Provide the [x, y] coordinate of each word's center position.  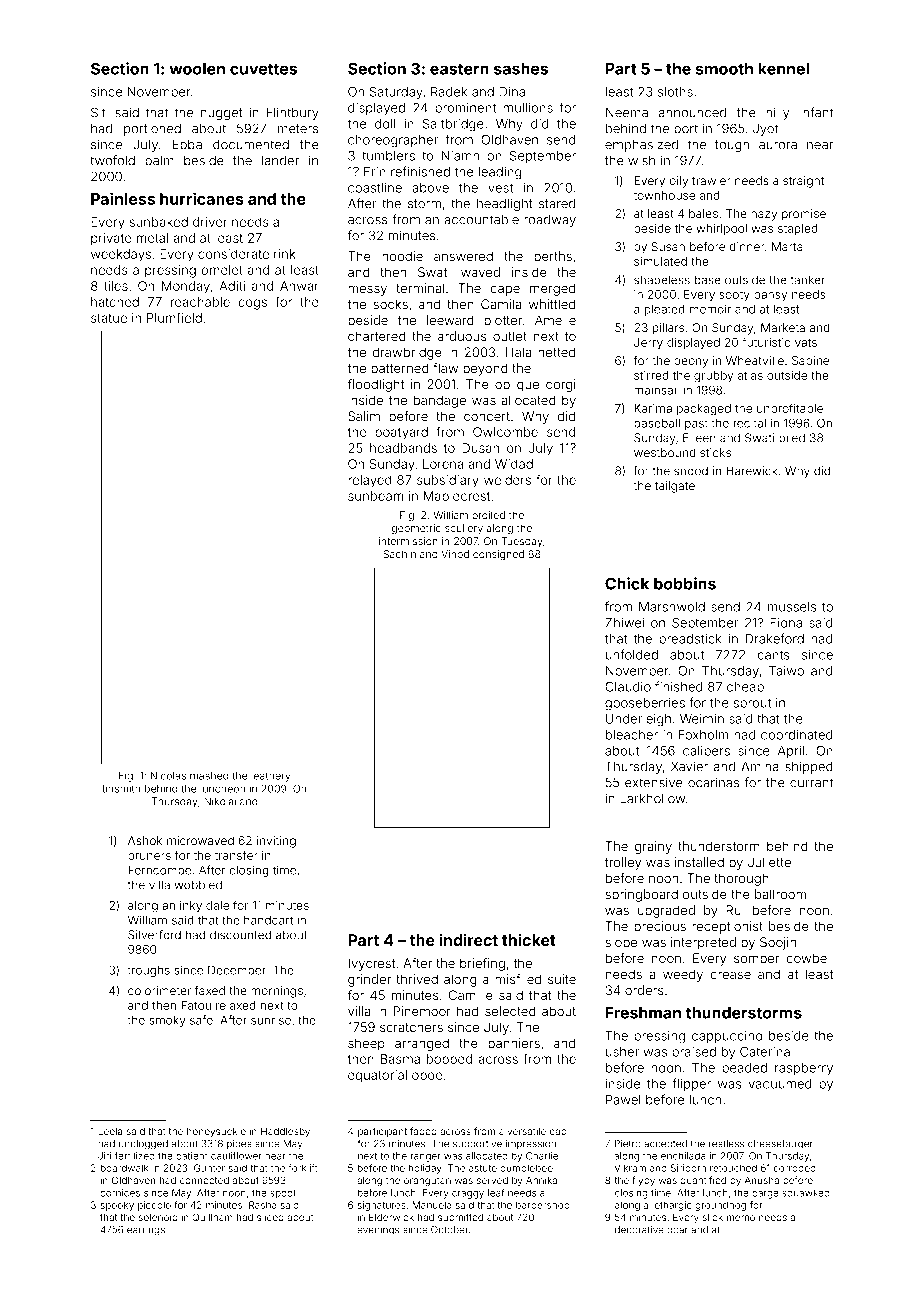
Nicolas [168, 776]
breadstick [690, 639]
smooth [724, 69]
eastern [459, 69]
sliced [270, 1217]
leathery [271, 777]
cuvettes [263, 69]
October [449, 1230]
